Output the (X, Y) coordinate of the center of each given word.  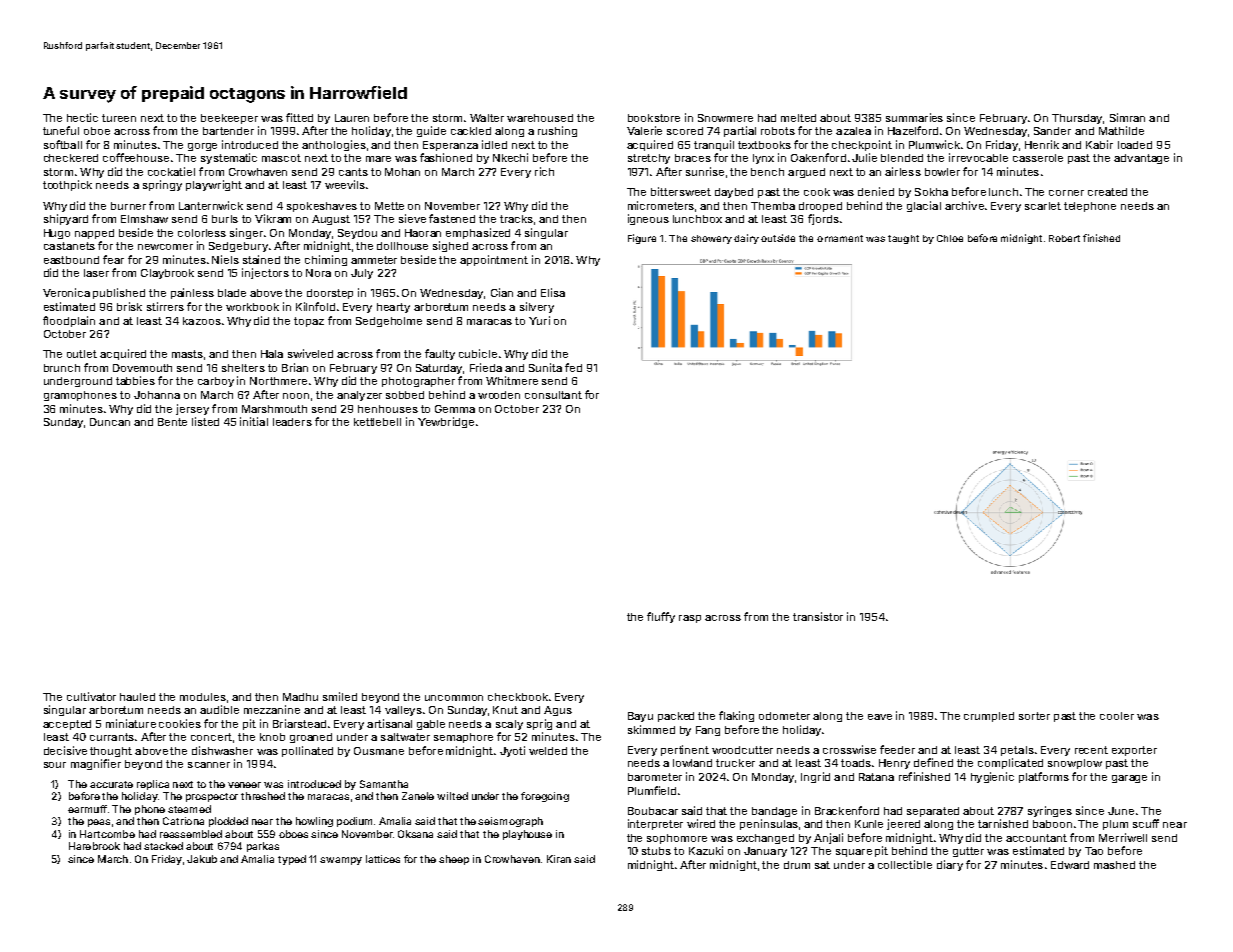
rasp (690, 619)
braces (693, 158)
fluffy (661, 617)
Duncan (110, 422)
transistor (818, 616)
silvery (537, 307)
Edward (1070, 865)
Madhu (300, 697)
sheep (454, 860)
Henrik (1042, 144)
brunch (62, 368)
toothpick (67, 185)
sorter (1034, 716)
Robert (1064, 238)
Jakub (202, 859)
